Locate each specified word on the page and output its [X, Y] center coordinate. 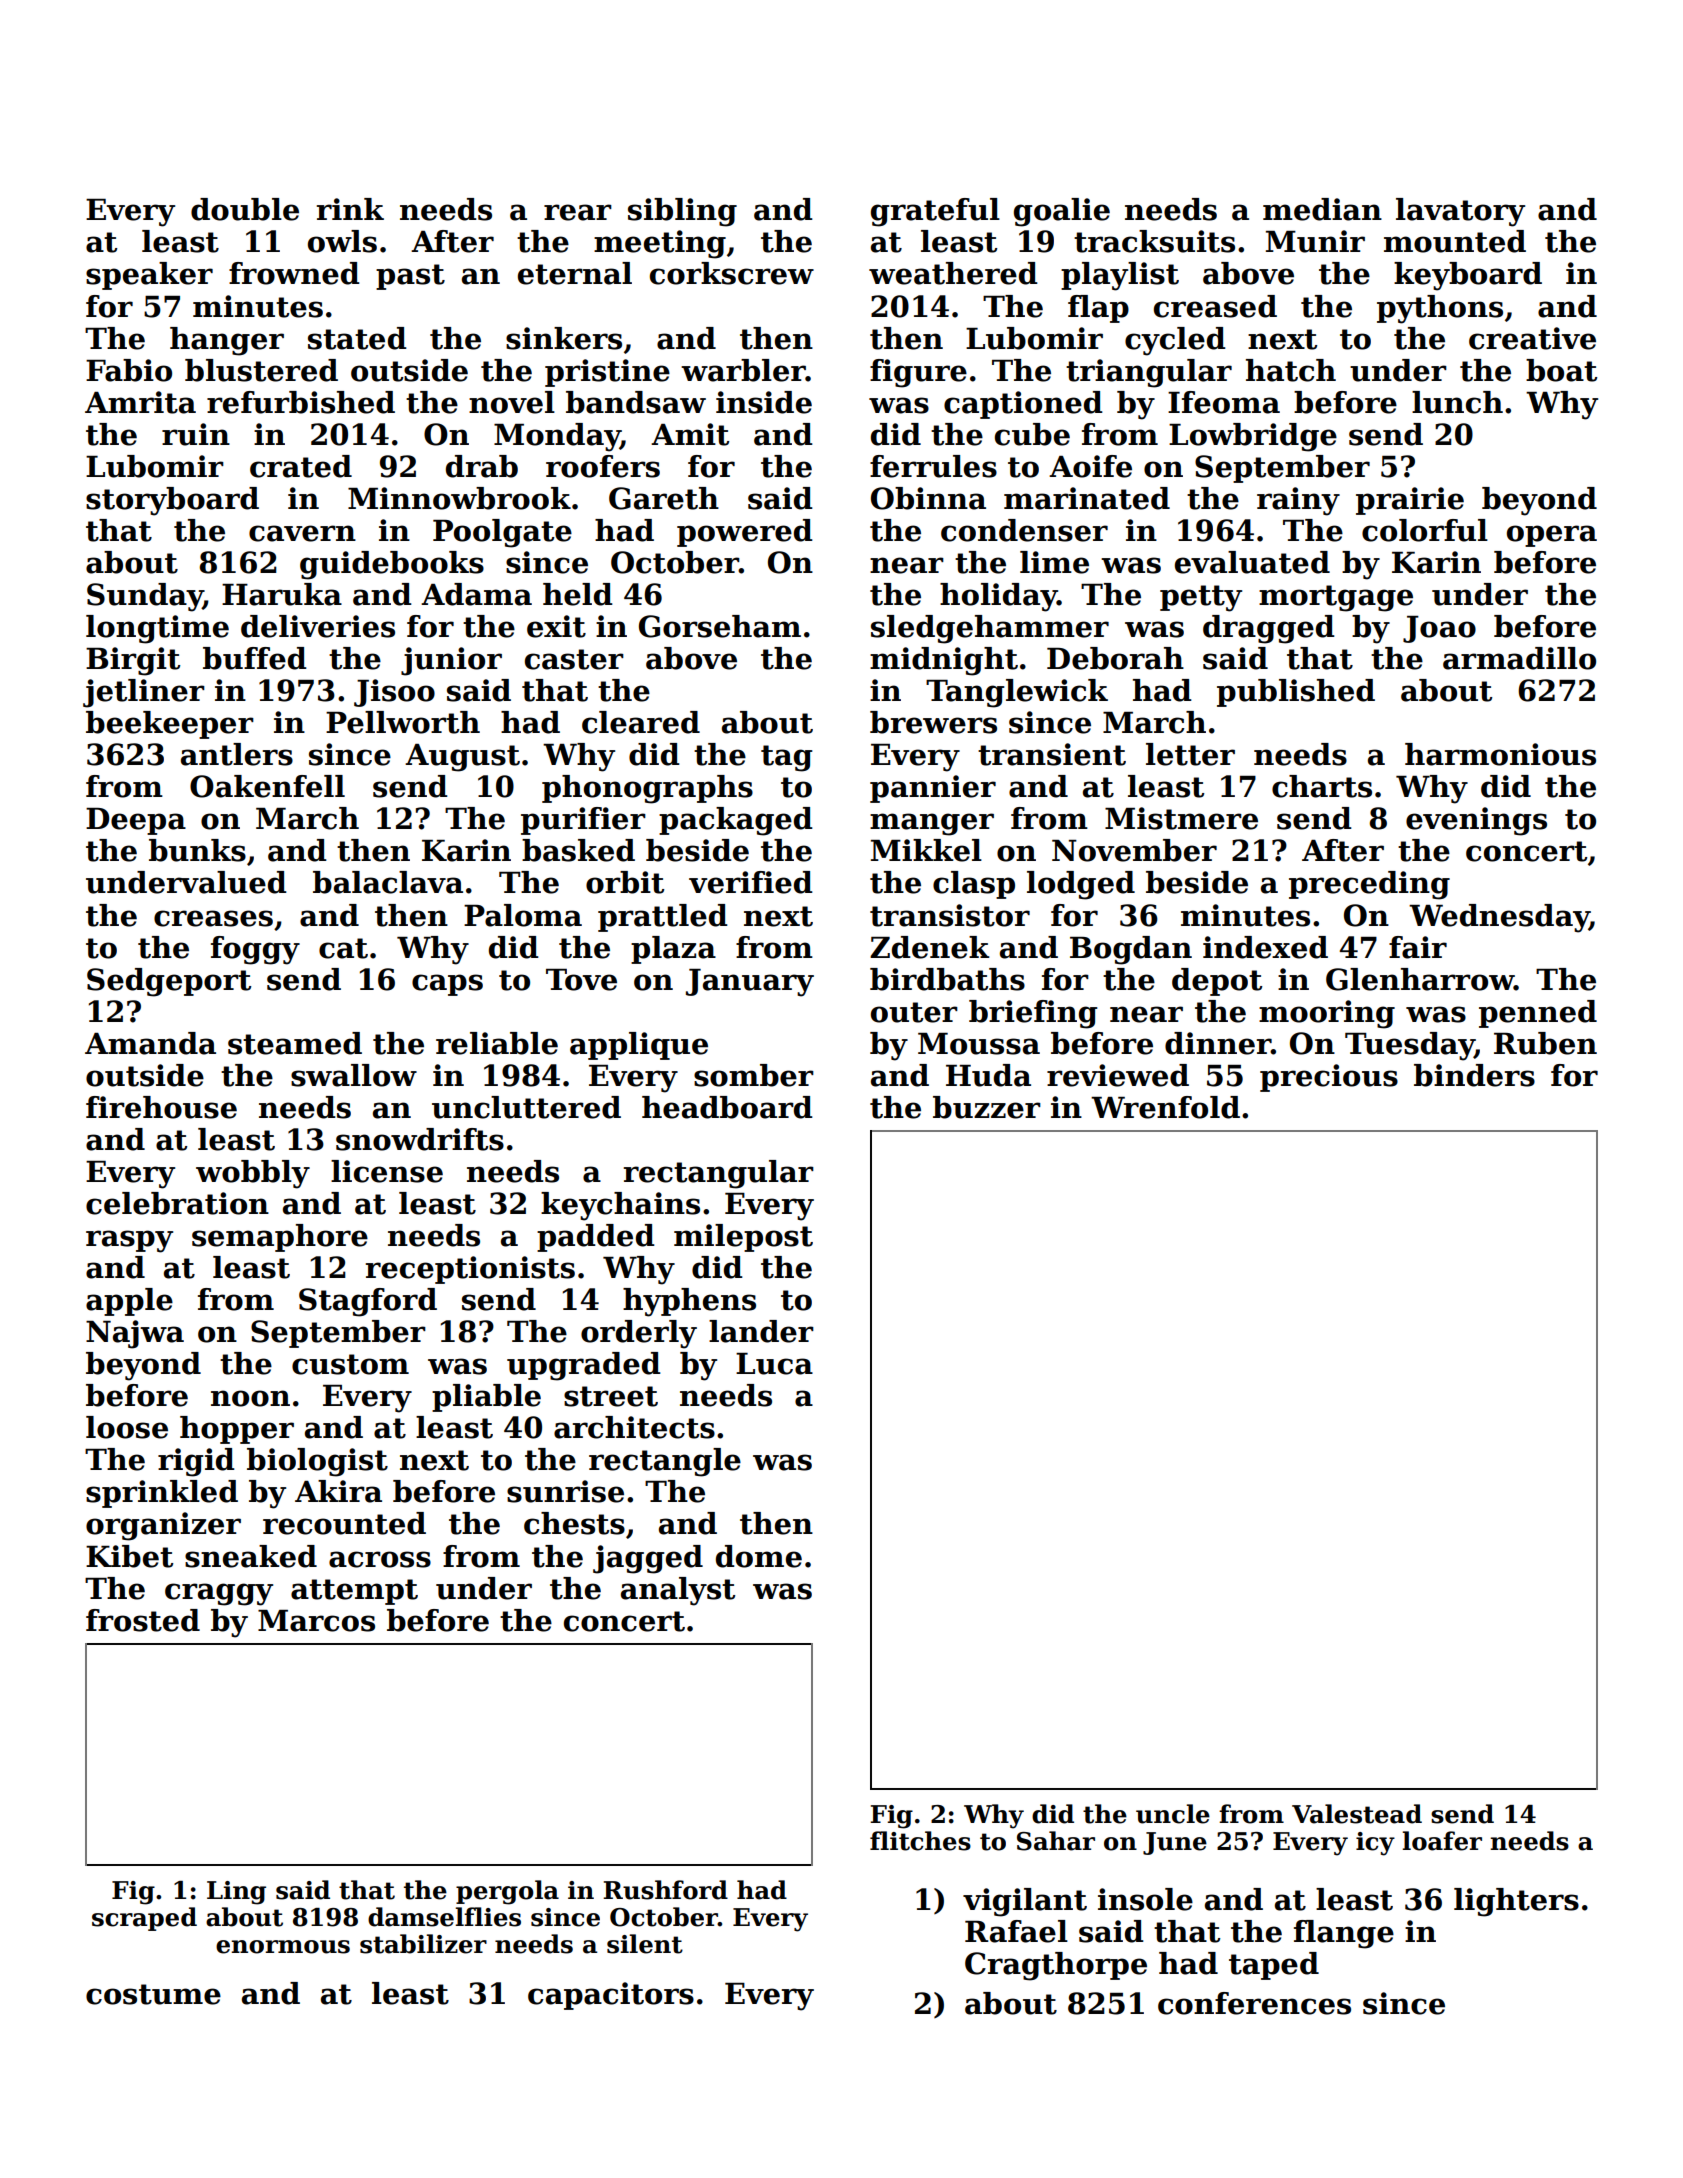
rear [578, 212]
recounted [344, 1523]
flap [1098, 309]
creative [1532, 338]
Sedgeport [169, 982]
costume [153, 1994]
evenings [1476, 821]
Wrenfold [1165, 1107]
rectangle [665, 1462]
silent [645, 1944]
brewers [933, 722]
